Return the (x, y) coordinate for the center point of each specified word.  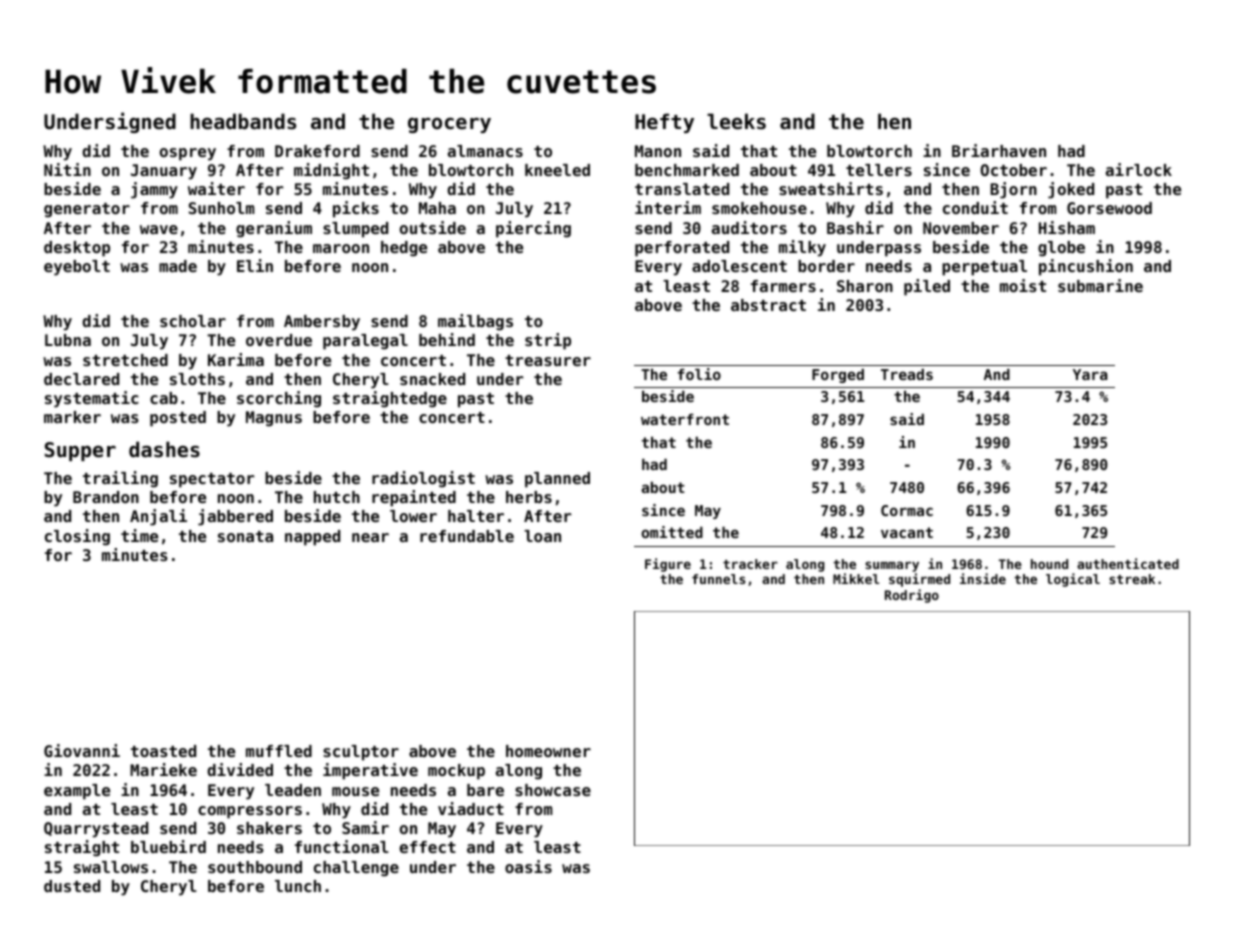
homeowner (548, 751)
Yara (1090, 374)
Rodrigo (912, 596)
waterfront (685, 419)
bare (485, 790)
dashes (164, 449)
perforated (682, 249)
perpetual (984, 268)
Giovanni (82, 750)
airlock (1139, 169)
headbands (243, 121)
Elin (255, 265)
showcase (553, 790)
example (77, 792)
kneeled (557, 170)
